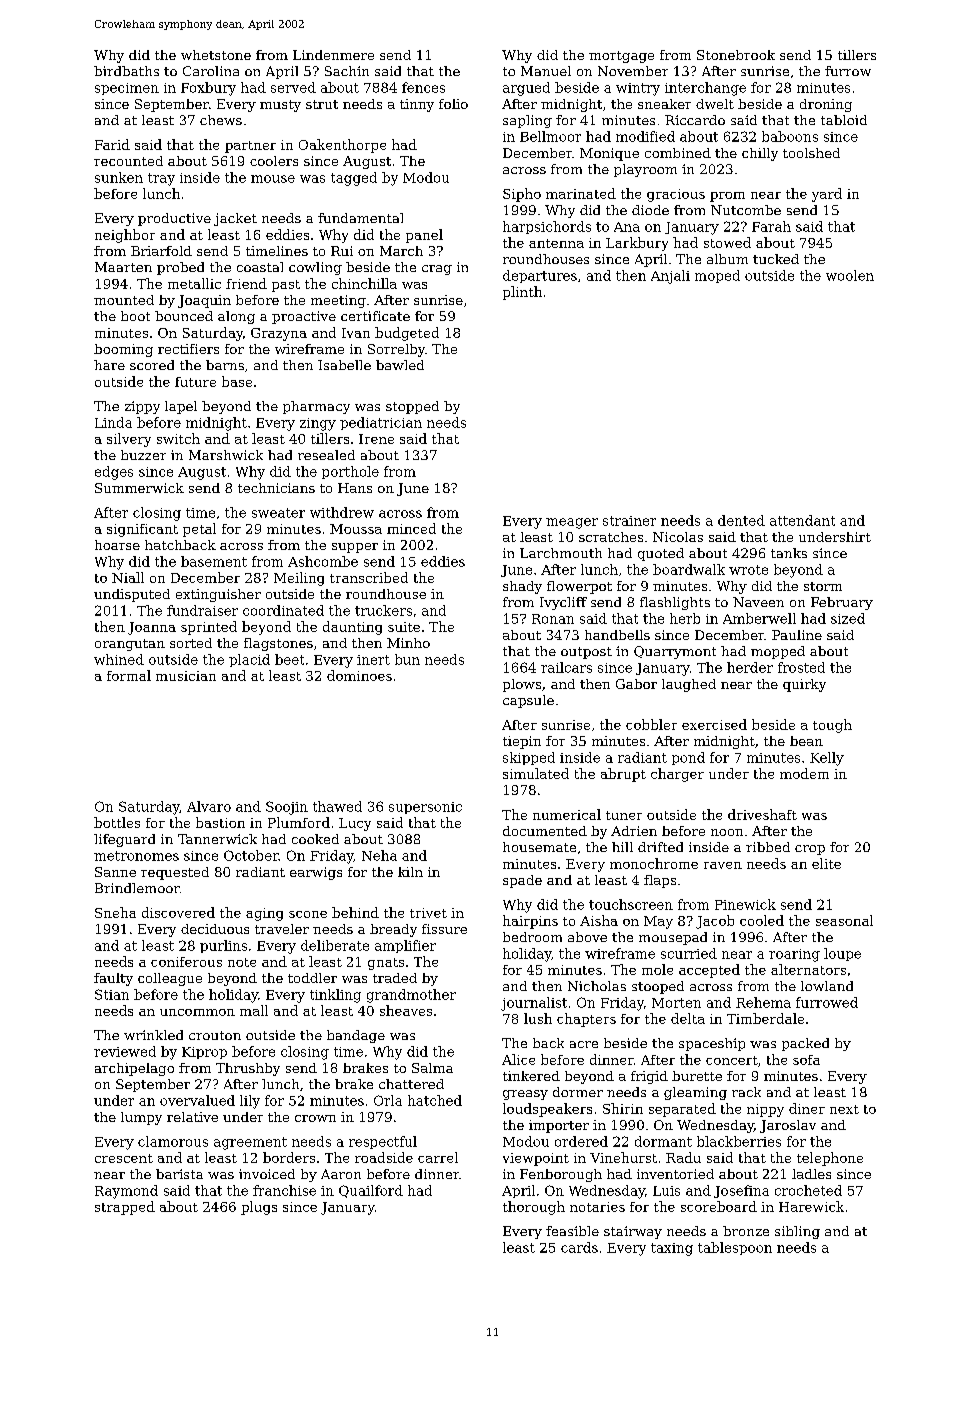  What do you see at coordinates (736, 55) in the screenshot?
I see `Stonebrook` at bounding box center [736, 55].
